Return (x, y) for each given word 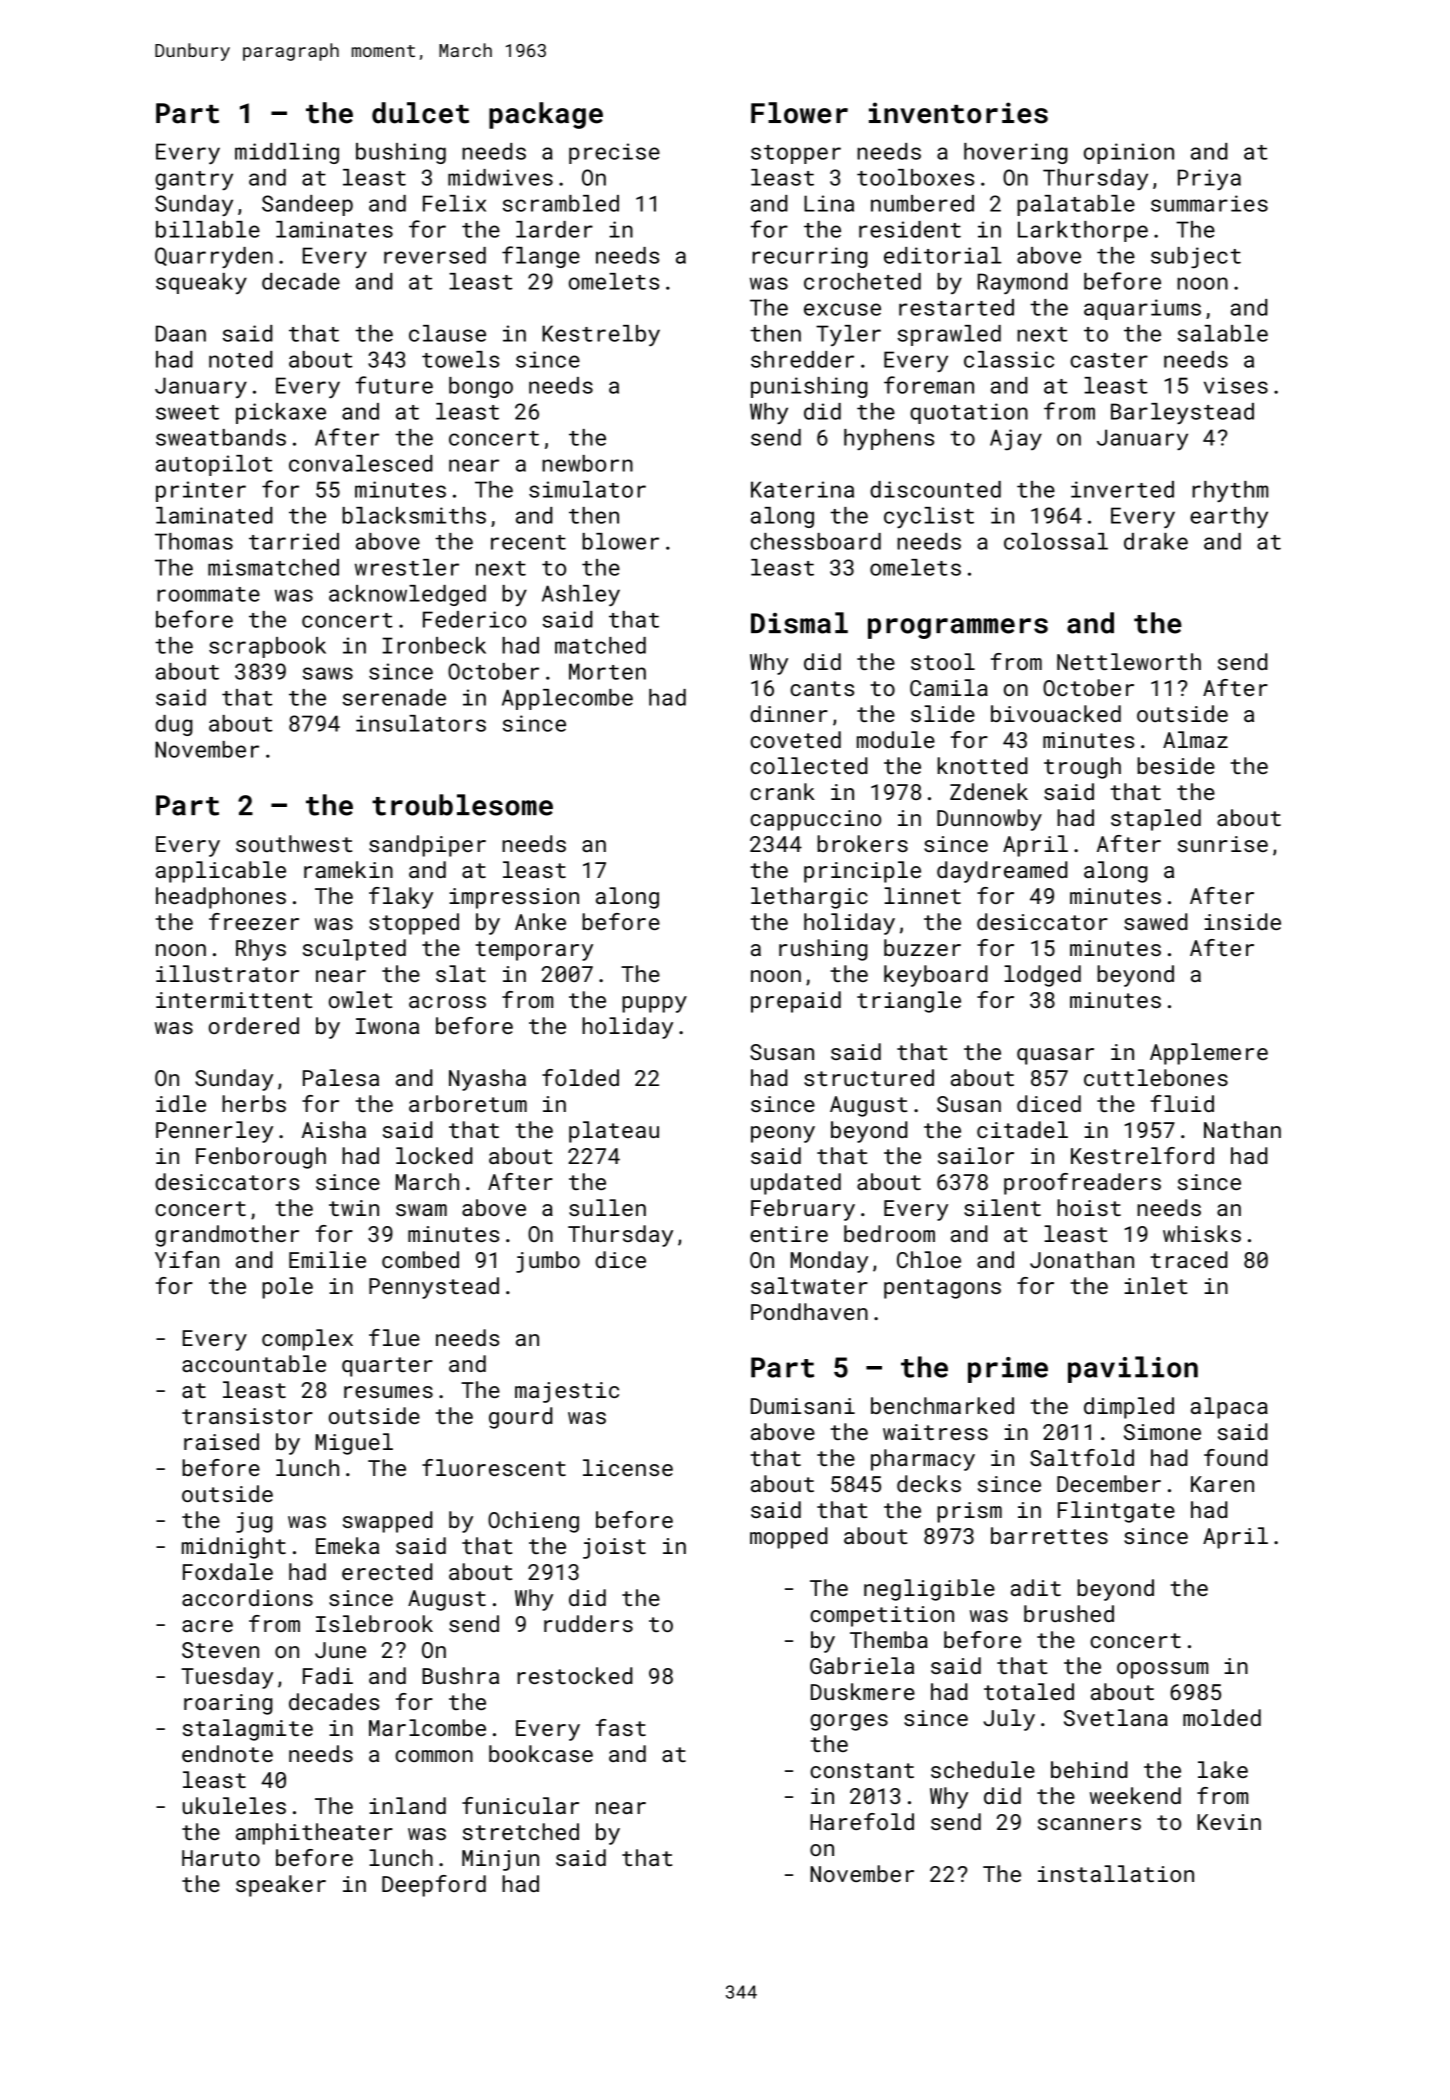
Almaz (1195, 739)
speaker (281, 1886)
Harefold (862, 1821)
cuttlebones (1156, 1077)
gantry (194, 180)
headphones (221, 898)
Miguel (354, 1444)
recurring (810, 257)
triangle (909, 1002)
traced (1189, 1259)
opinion (1129, 153)
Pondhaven (809, 1311)
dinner (789, 713)
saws (328, 673)
